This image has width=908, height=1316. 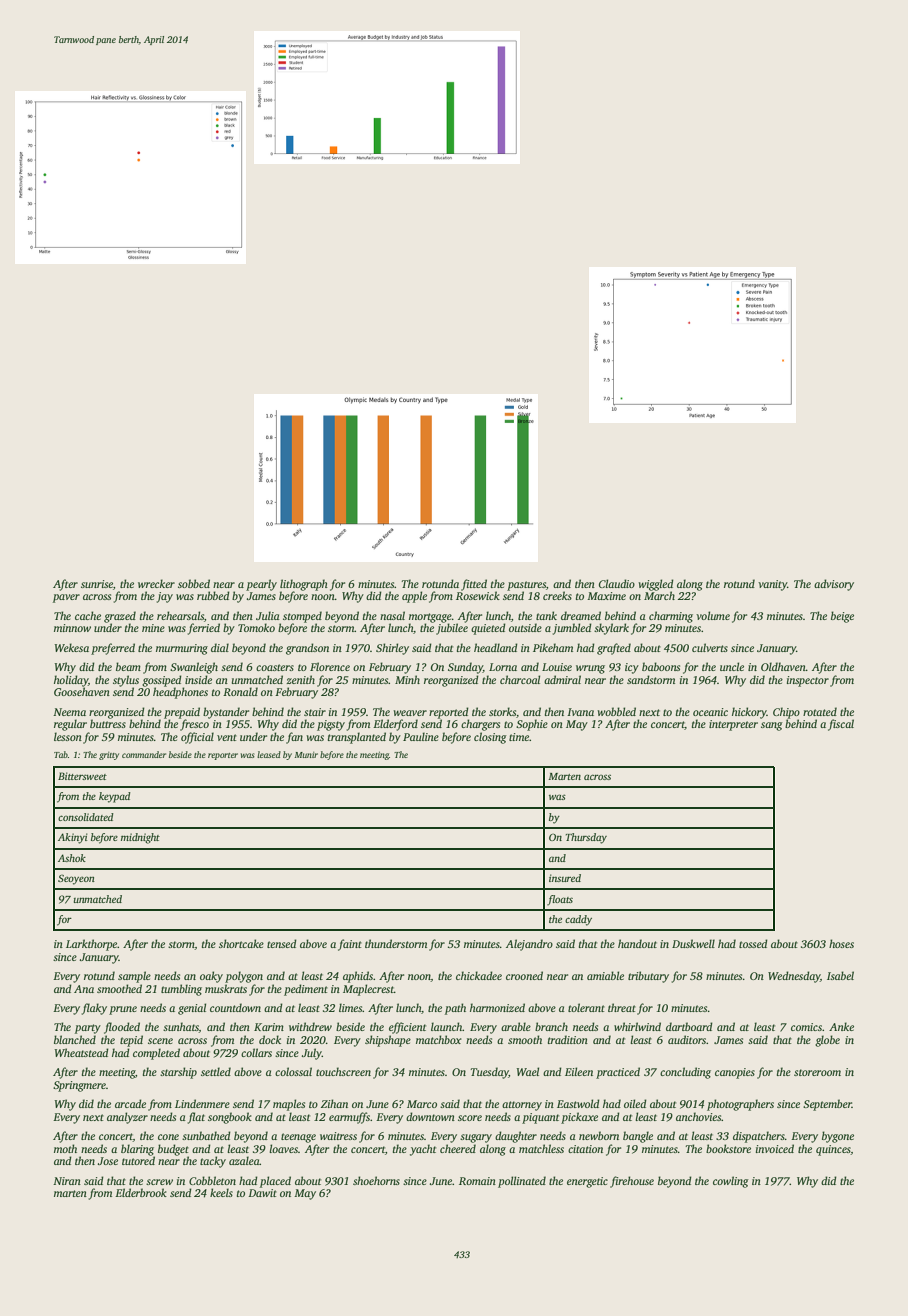 What do you see at coordinates (350, 945) in the image?
I see `faint` at bounding box center [350, 945].
